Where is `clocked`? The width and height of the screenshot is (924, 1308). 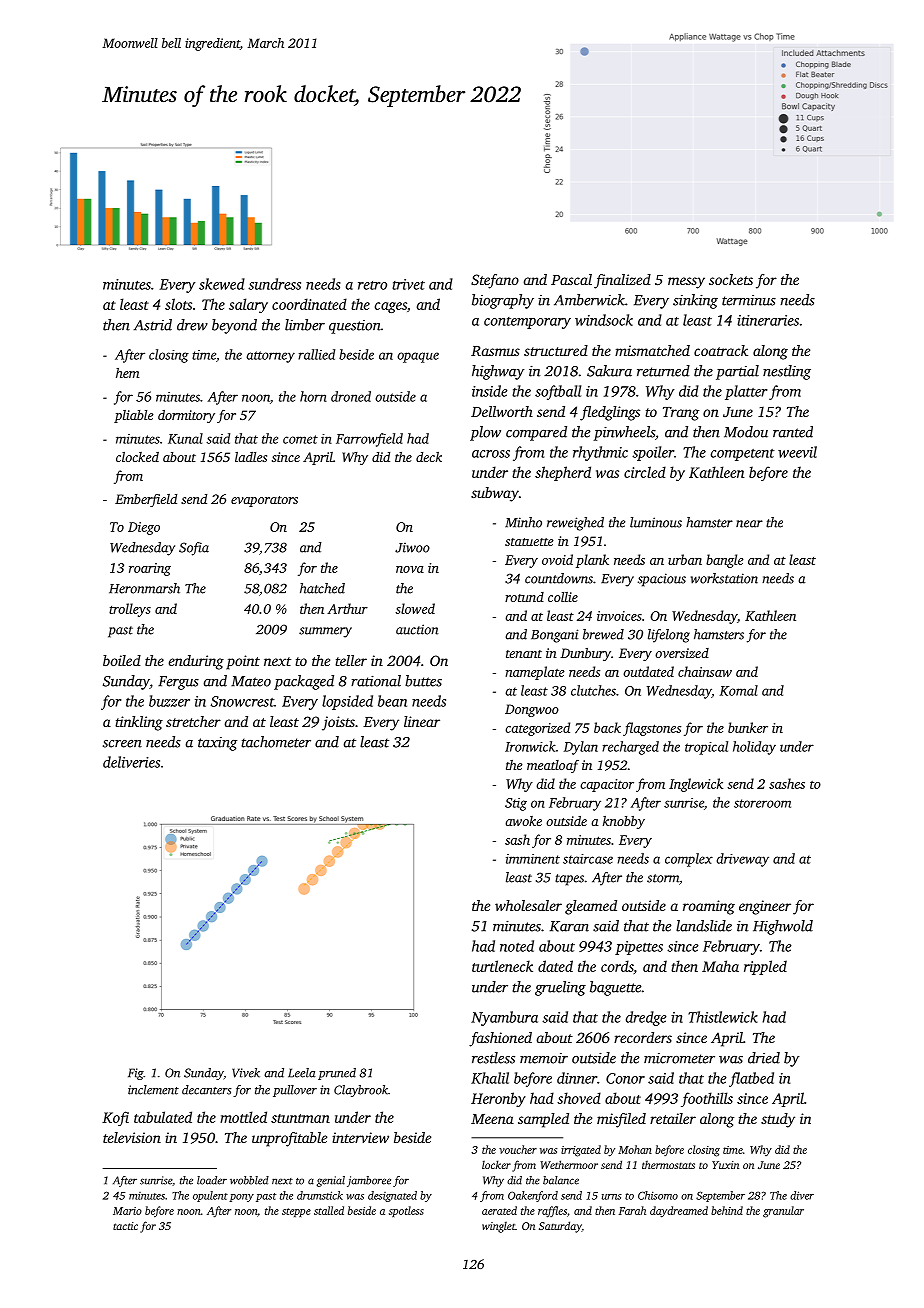
clocked is located at coordinates (137, 457).
